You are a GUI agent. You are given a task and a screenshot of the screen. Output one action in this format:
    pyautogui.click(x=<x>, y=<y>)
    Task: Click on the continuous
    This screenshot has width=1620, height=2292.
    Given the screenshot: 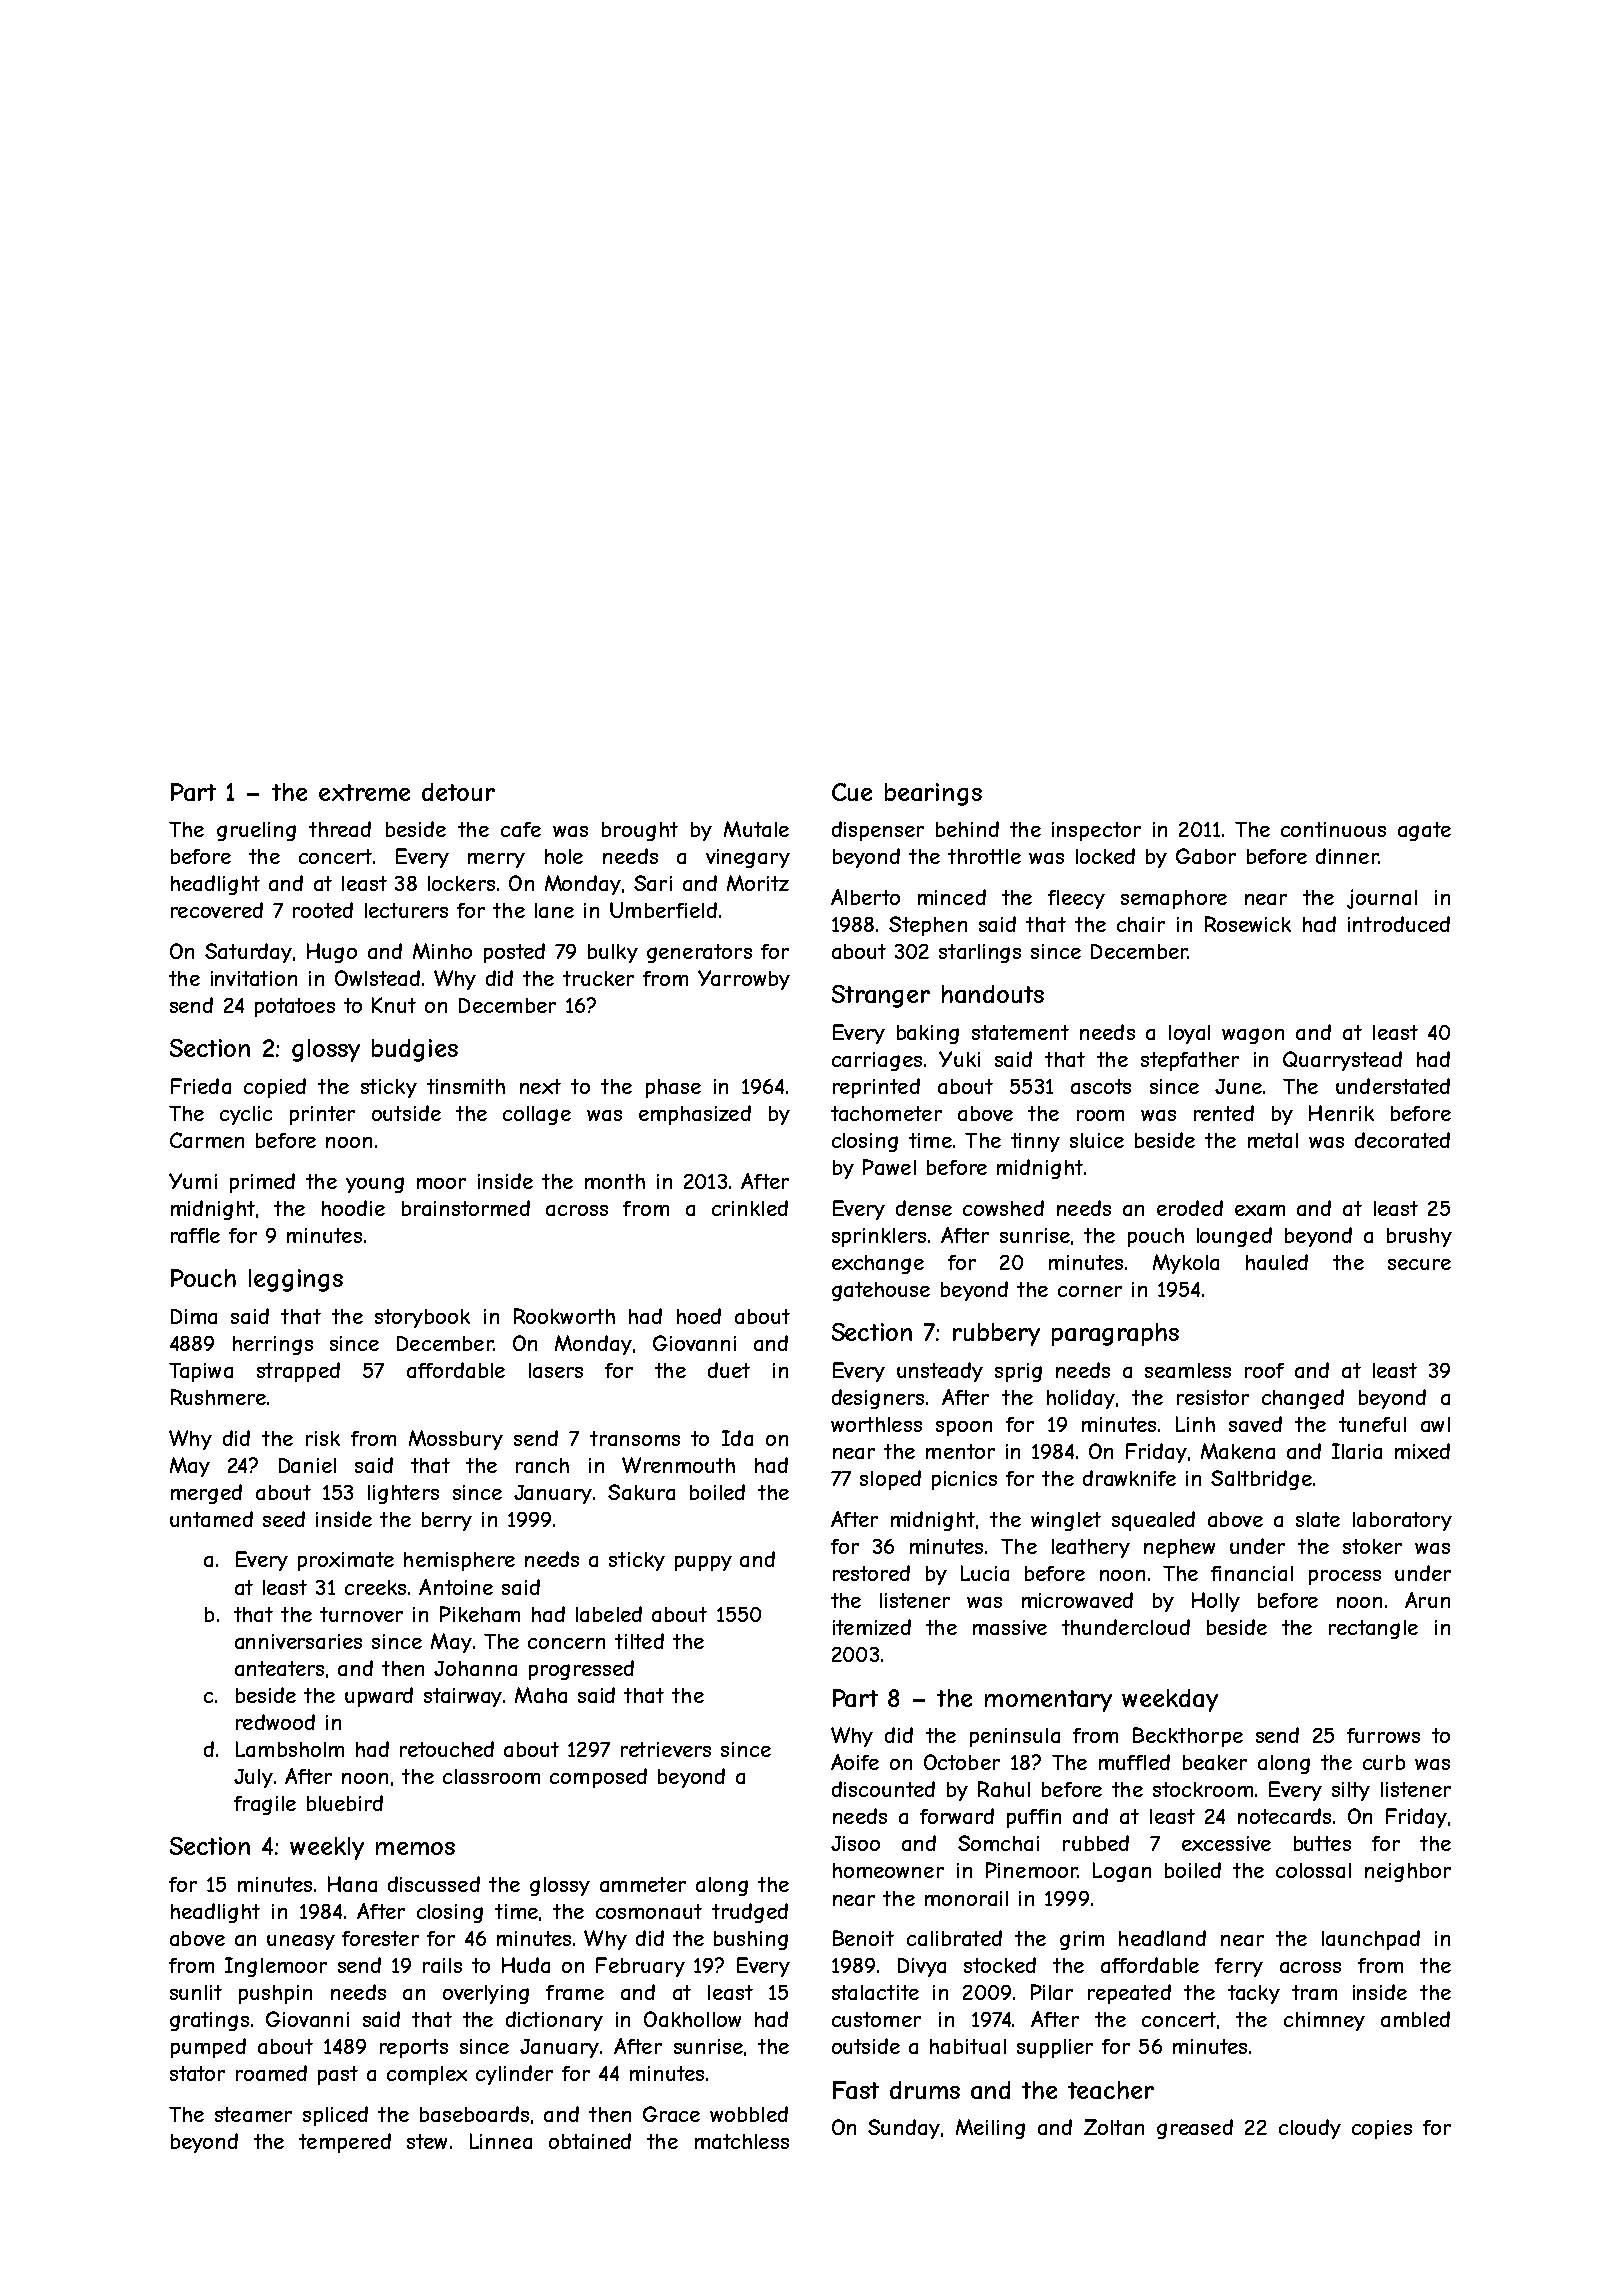 What is the action you would take?
    pyautogui.click(x=1333, y=829)
